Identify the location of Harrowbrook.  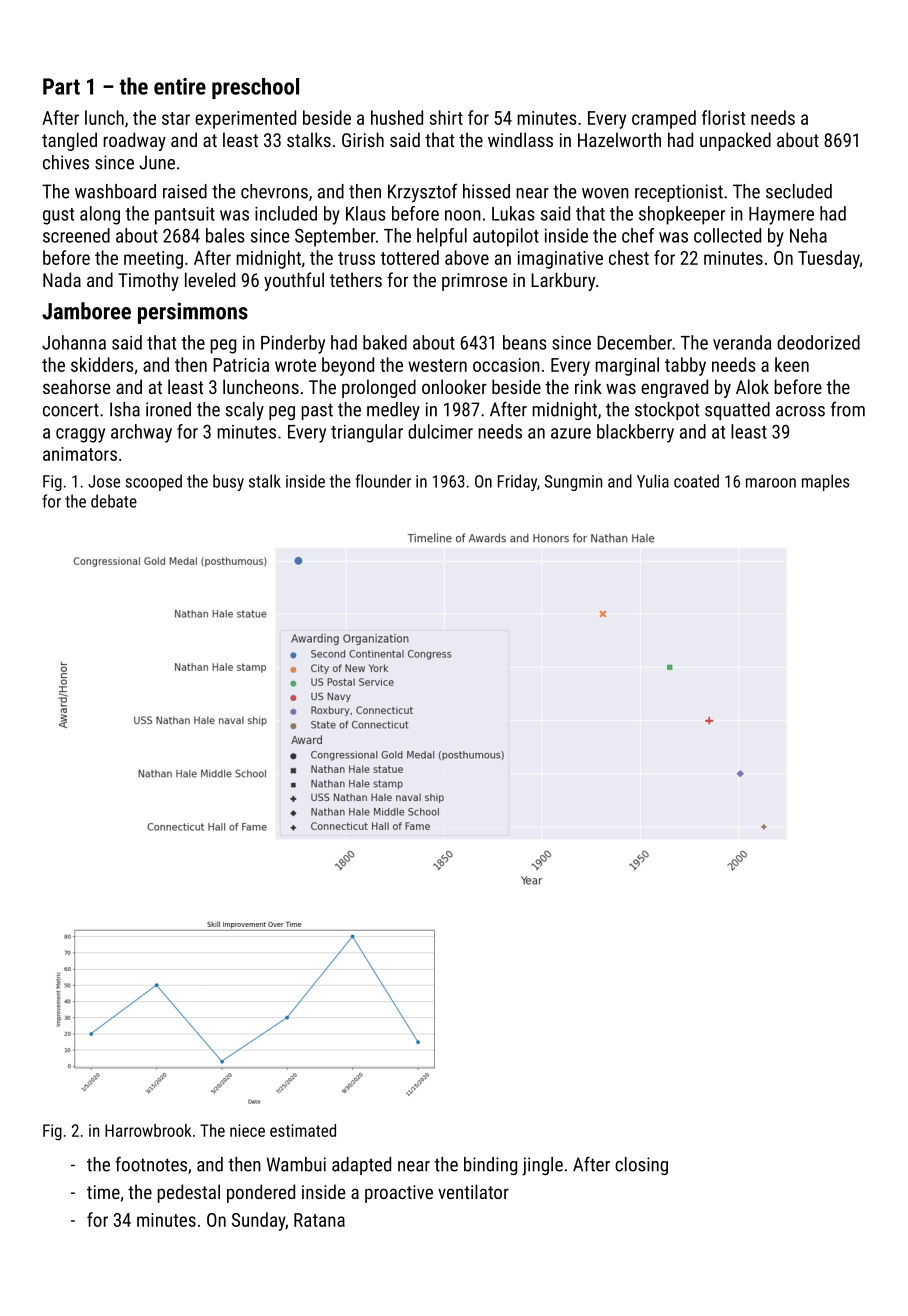
(148, 1130).
